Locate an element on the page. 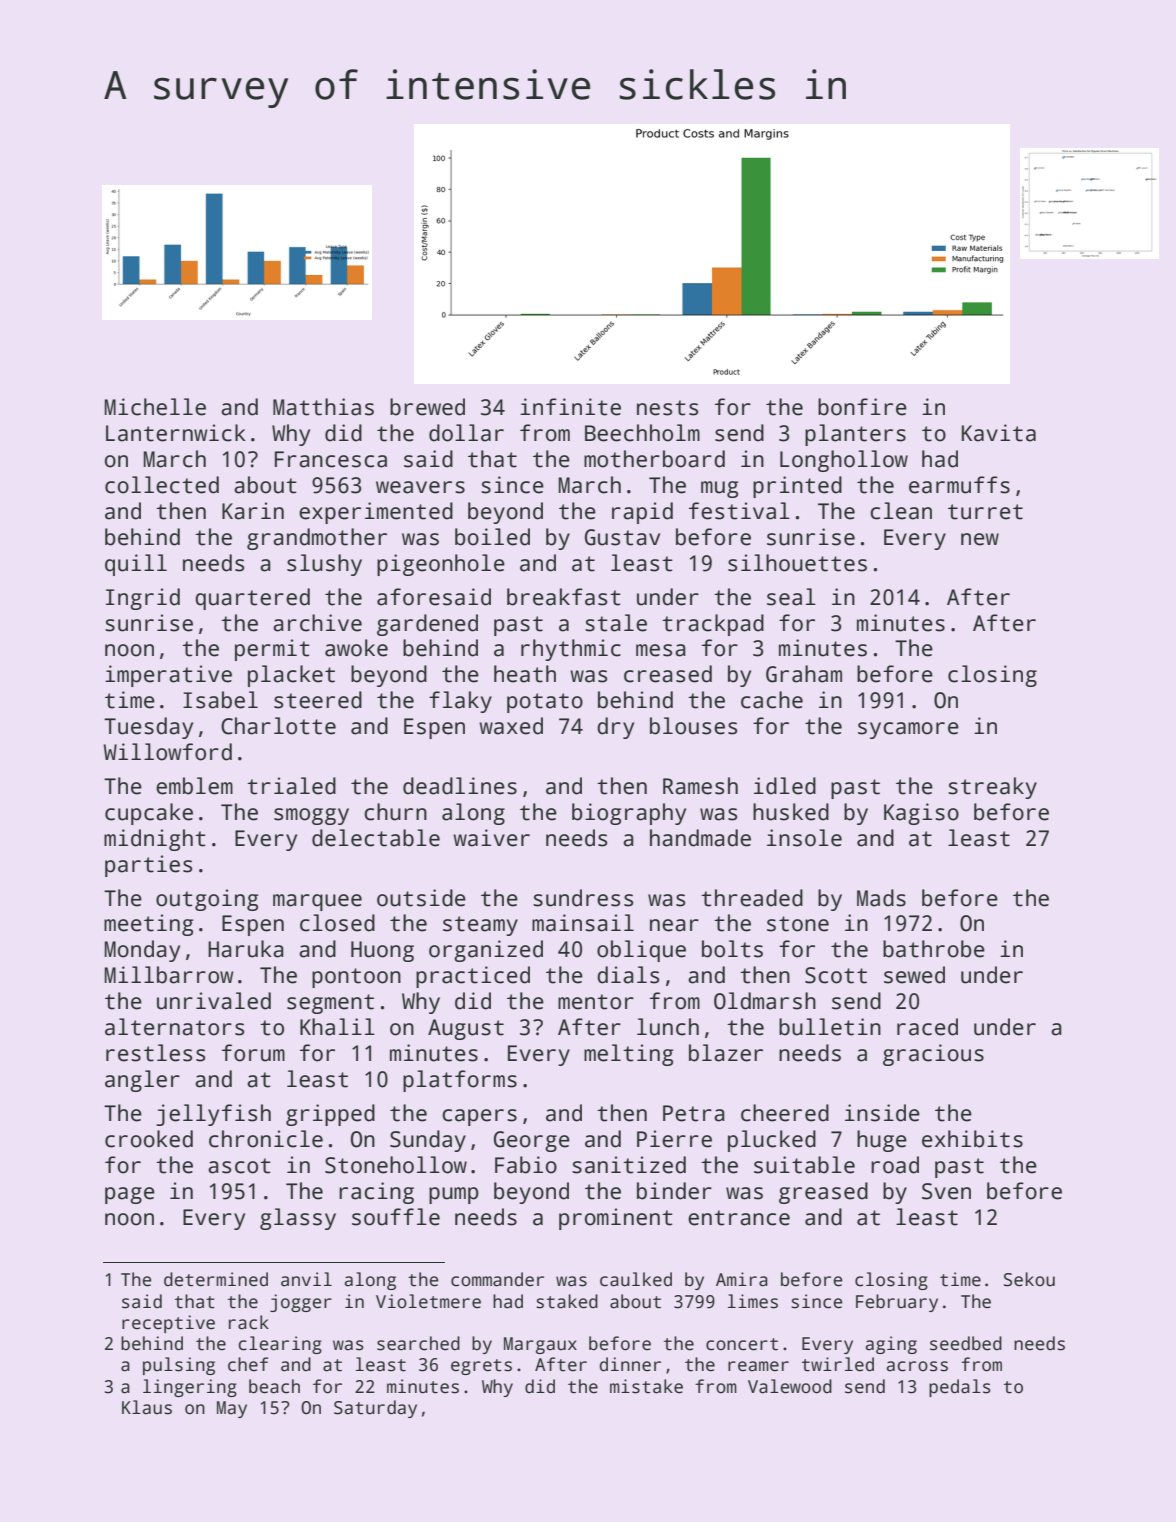 The image size is (1176, 1522). Petra is located at coordinates (694, 1113).
